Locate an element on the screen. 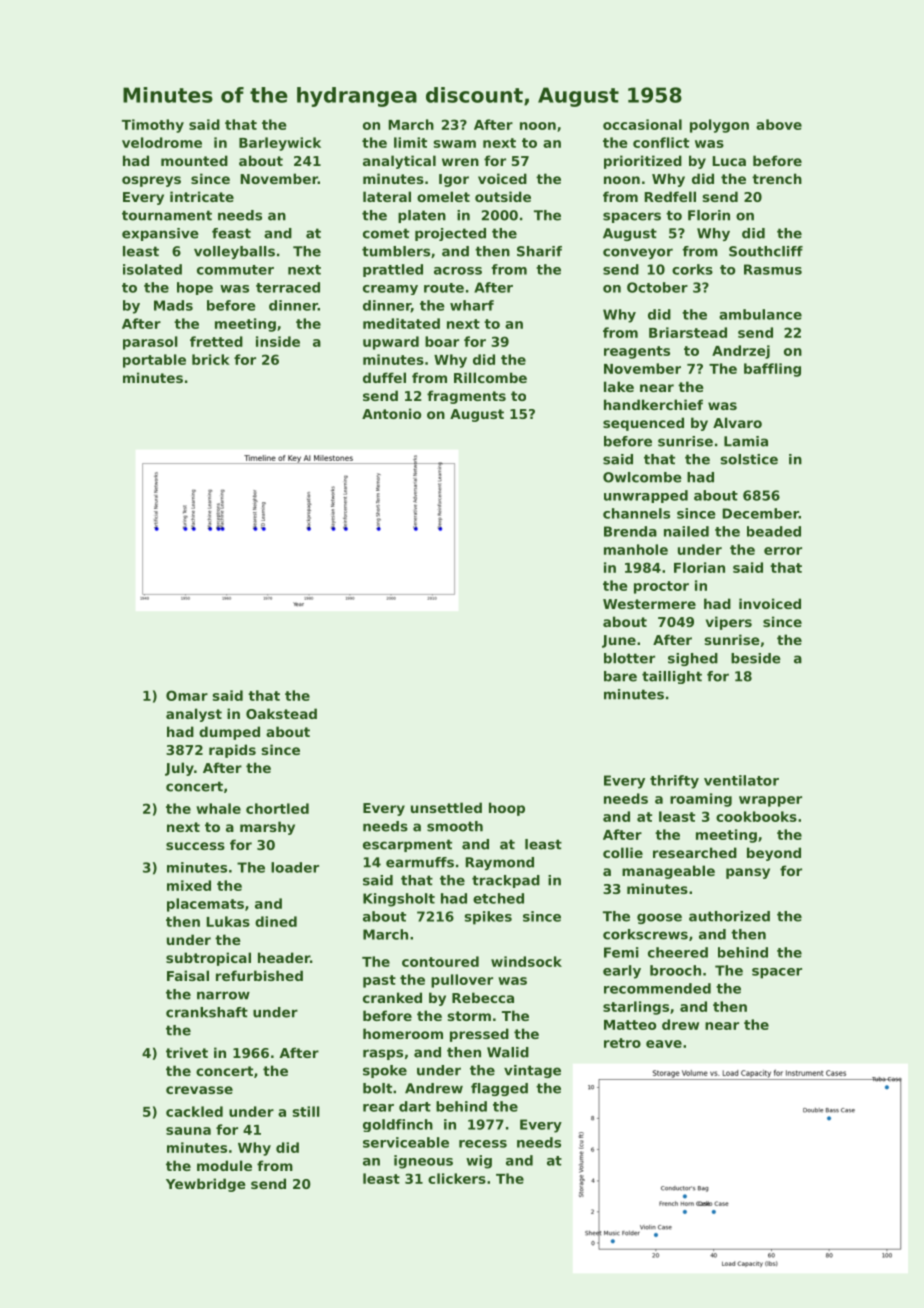 This screenshot has width=924, height=1308. portable is located at coordinates (154, 361).
